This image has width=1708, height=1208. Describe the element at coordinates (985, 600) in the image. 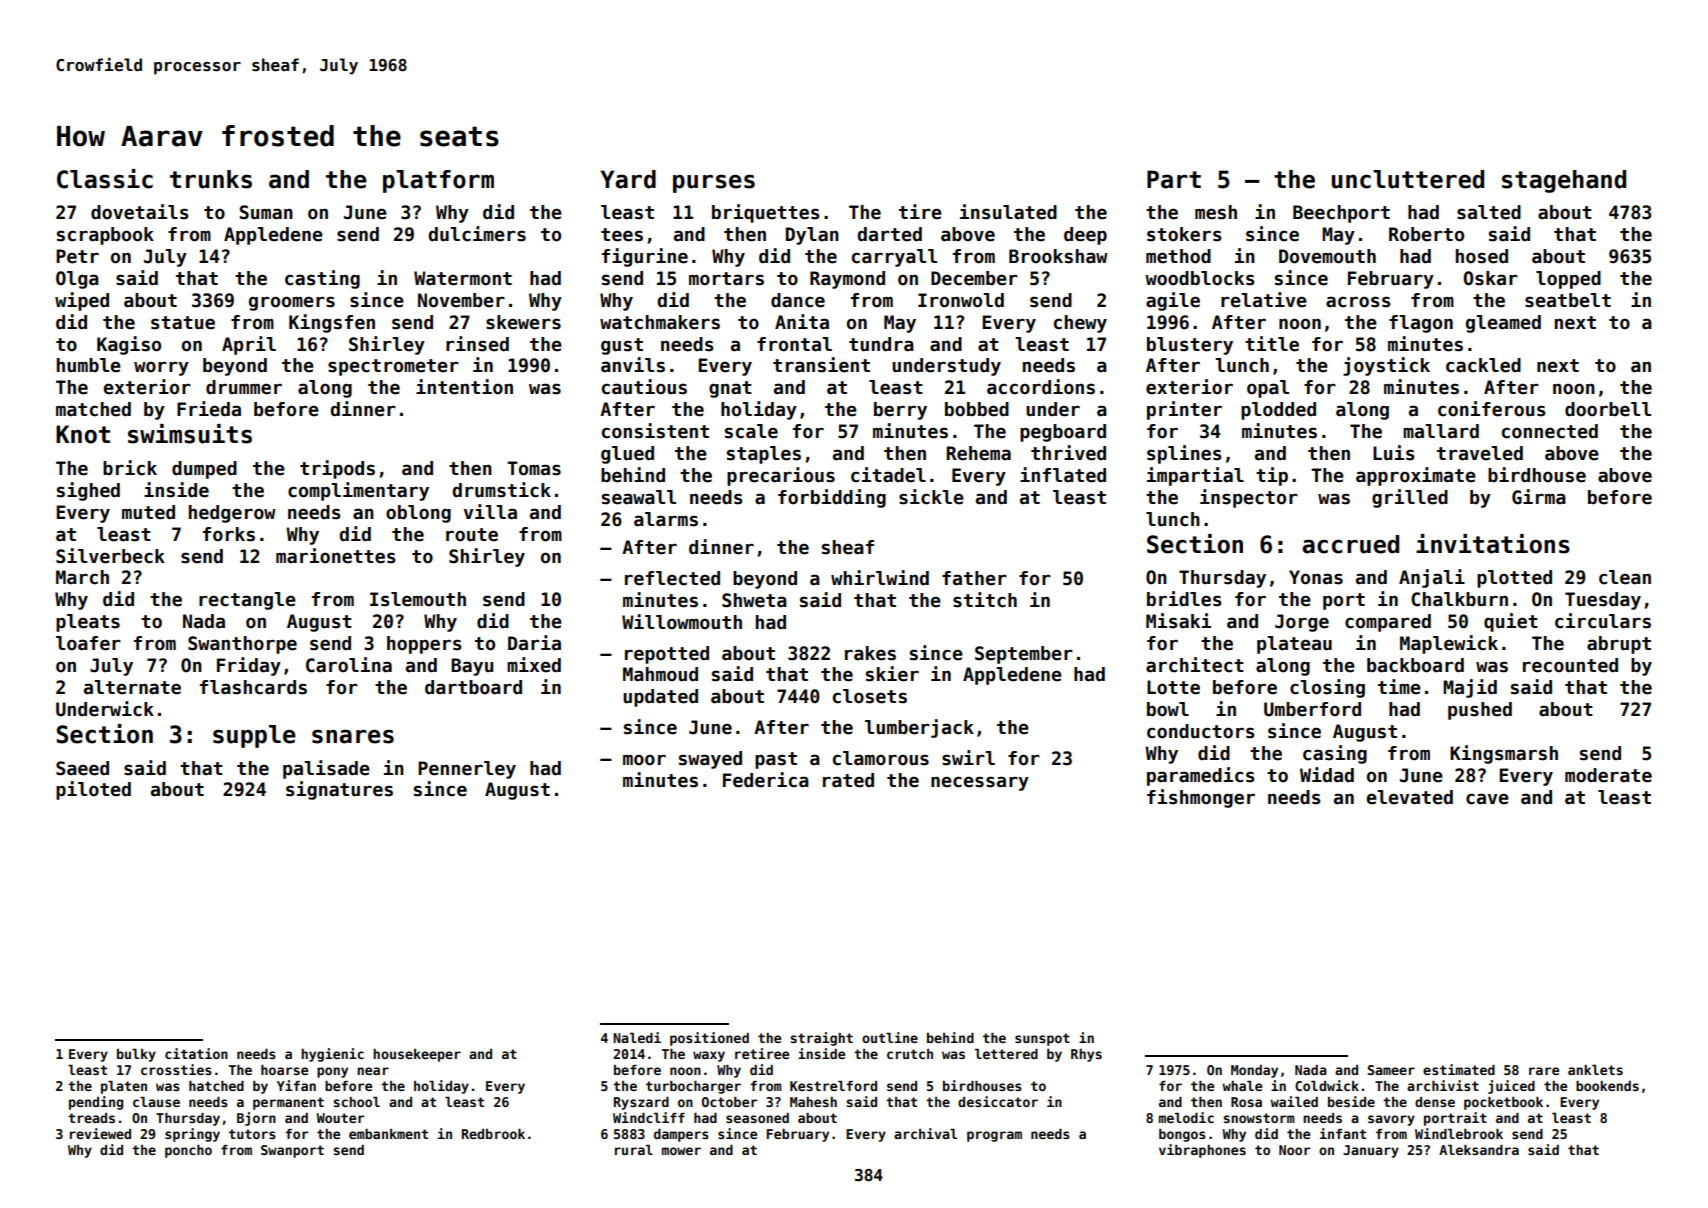

I see `stitch` at that location.
